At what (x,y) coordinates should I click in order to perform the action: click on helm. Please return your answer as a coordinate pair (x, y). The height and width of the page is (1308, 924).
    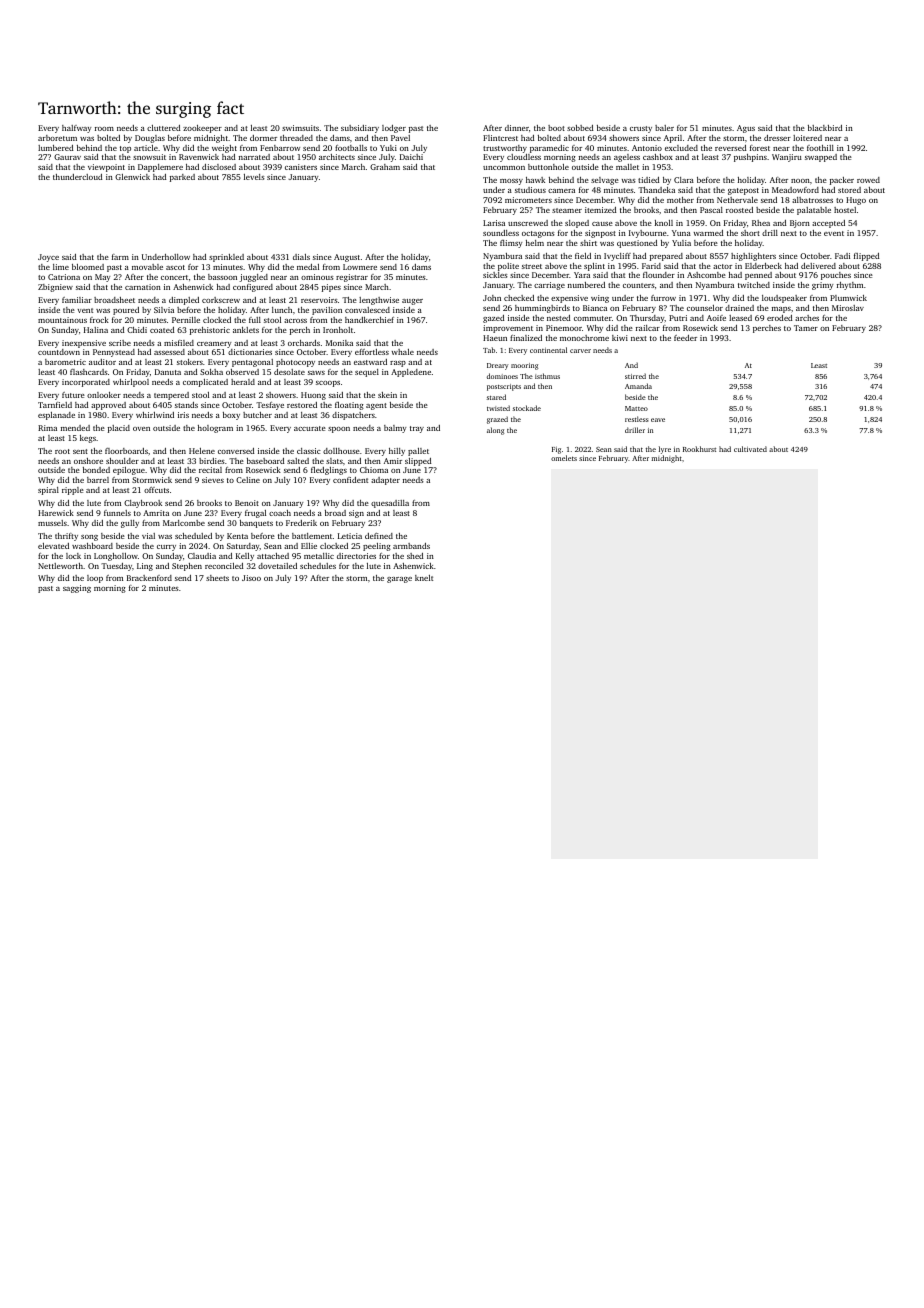
    Looking at the image, I should click on (535, 243).
